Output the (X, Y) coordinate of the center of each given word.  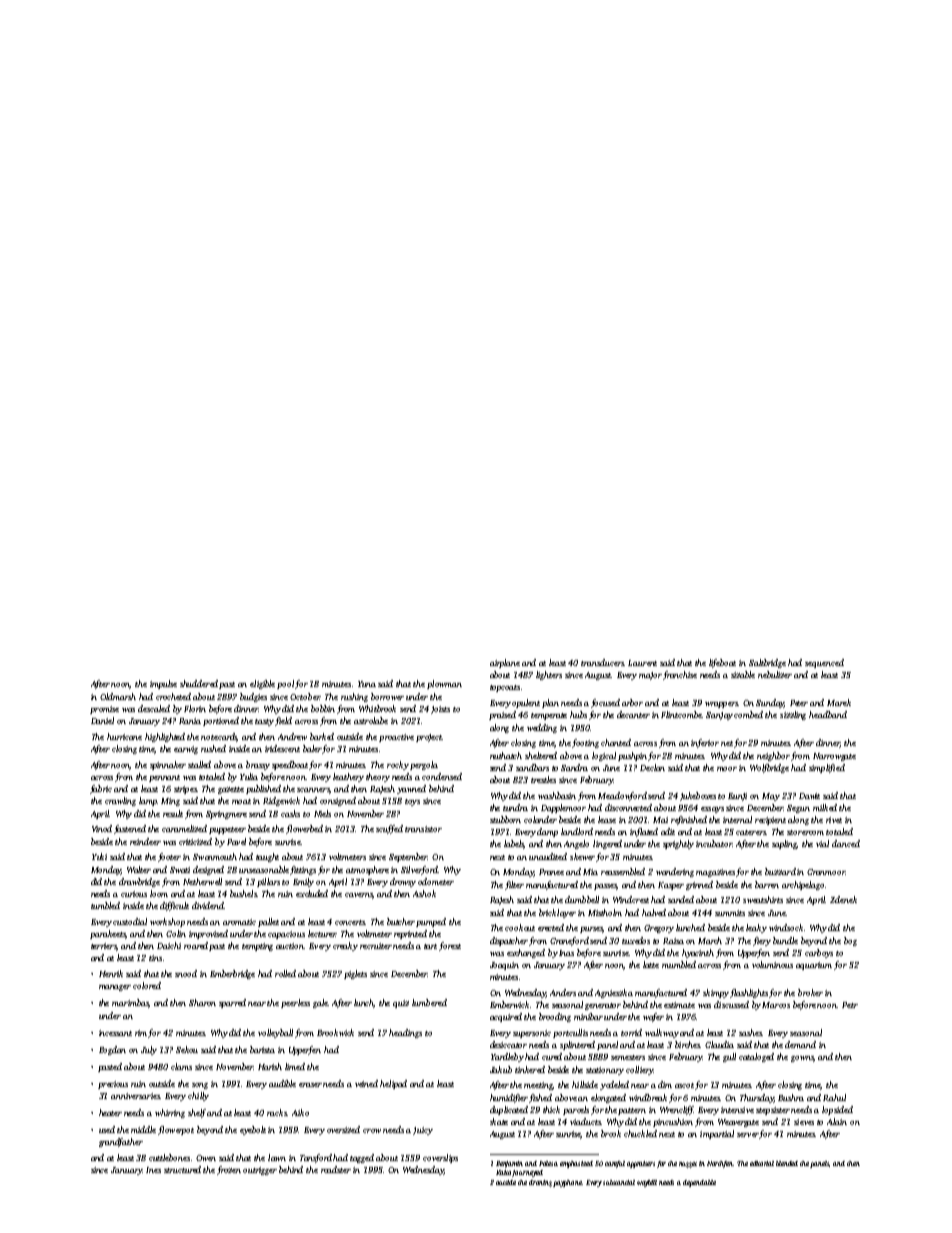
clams (181, 1066)
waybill (647, 1183)
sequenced (824, 663)
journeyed (528, 1173)
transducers (602, 662)
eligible (262, 684)
